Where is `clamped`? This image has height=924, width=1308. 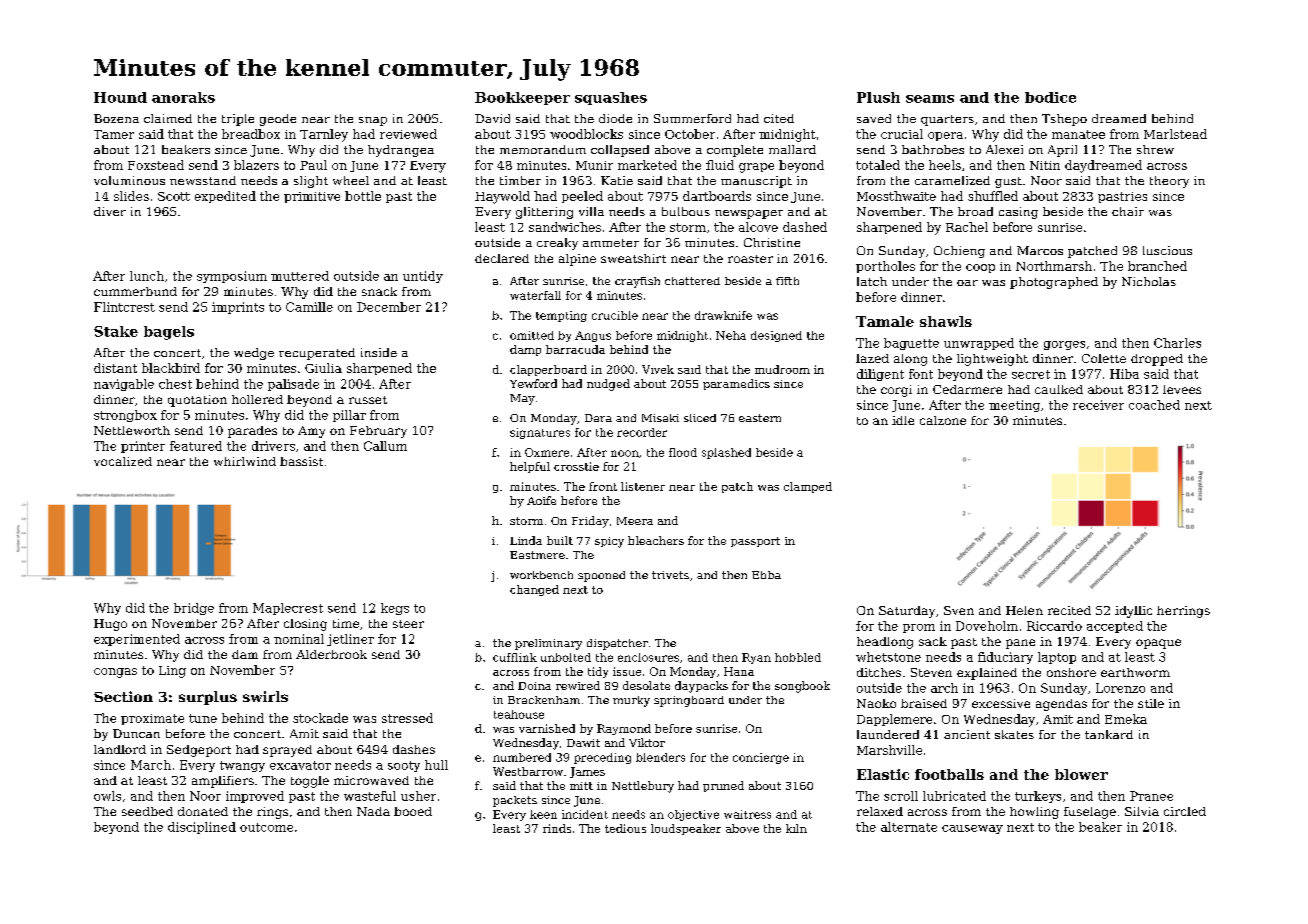
clamped is located at coordinates (808, 487).
